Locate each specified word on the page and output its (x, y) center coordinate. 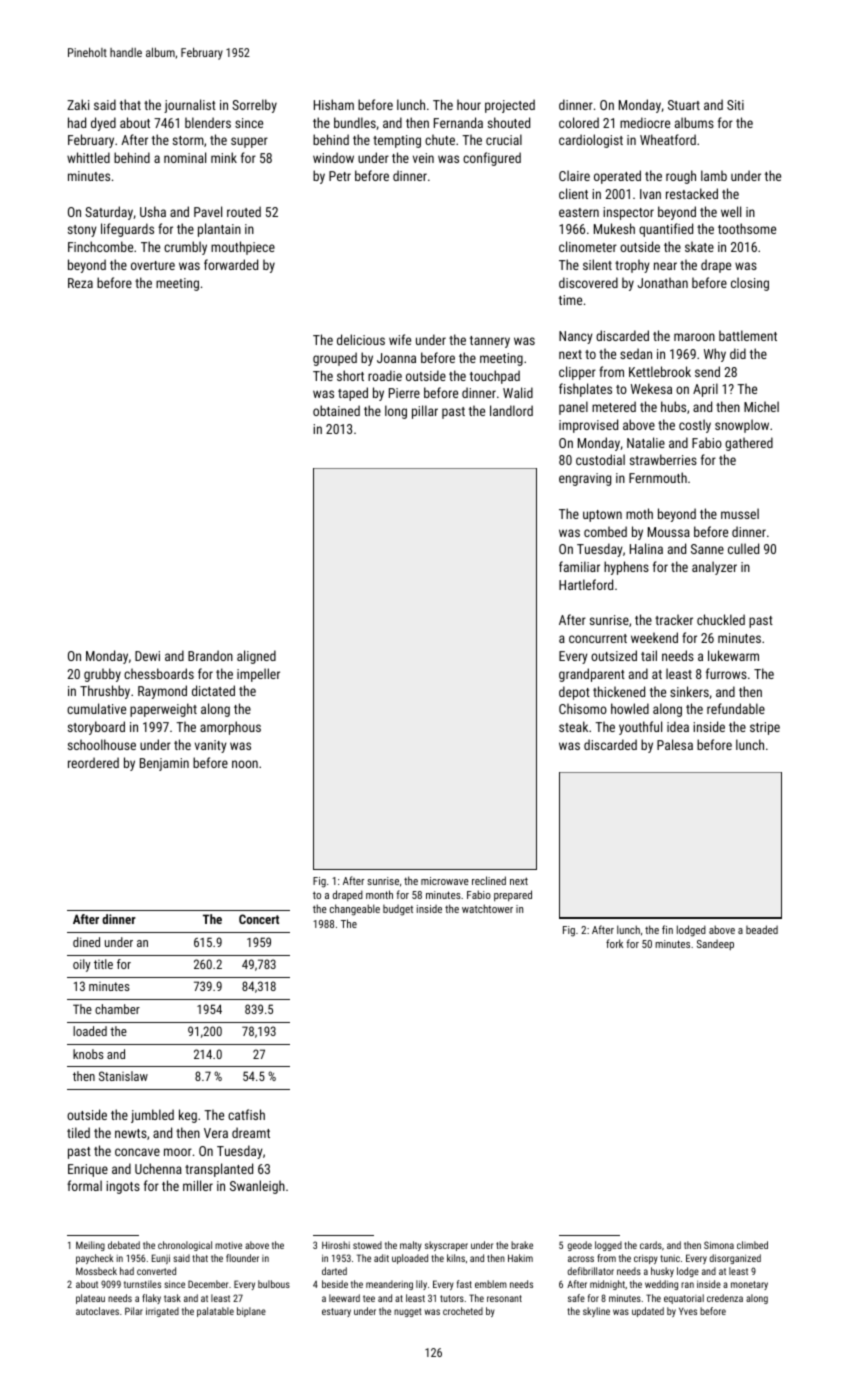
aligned (256, 657)
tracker (674, 619)
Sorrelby (254, 106)
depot (574, 693)
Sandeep (715, 945)
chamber (117, 1009)
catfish (246, 1114)
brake (522, 1245)
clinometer (588, 246)
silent (597, 264)
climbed (752, 1245)
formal (84, 1185)
